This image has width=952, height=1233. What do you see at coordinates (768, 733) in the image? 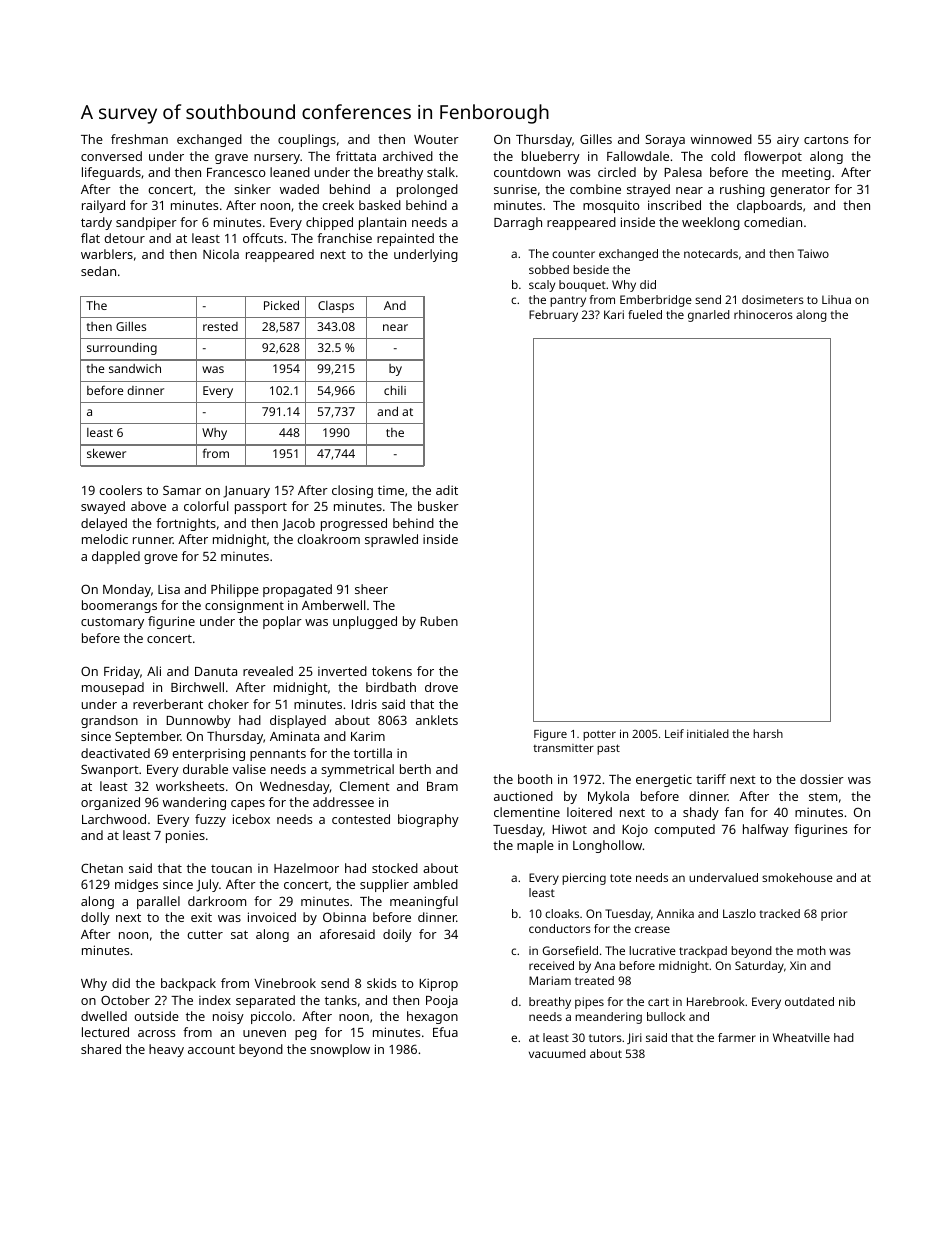
I see `harsh` at bounding box center [768, 733].
